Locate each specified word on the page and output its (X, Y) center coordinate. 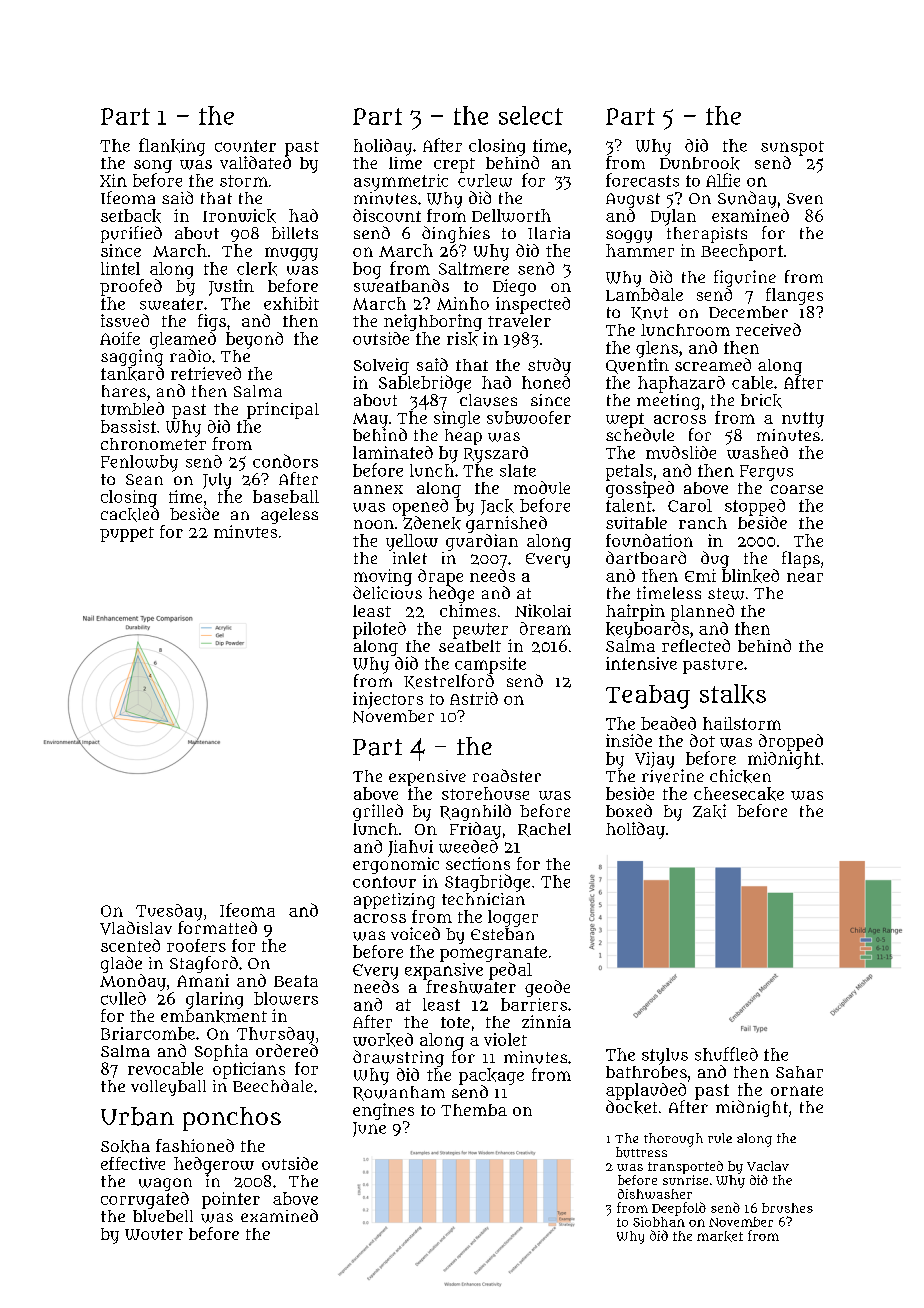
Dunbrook (700, 163)
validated (255, 162)
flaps (801, 559)
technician (483, 899)
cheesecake (739, 794)
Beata (296, 981)
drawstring (398, 1058)
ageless (289, 516)
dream (545, 628)
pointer (231, 1200)
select (531, 115)
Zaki (709, 811)
